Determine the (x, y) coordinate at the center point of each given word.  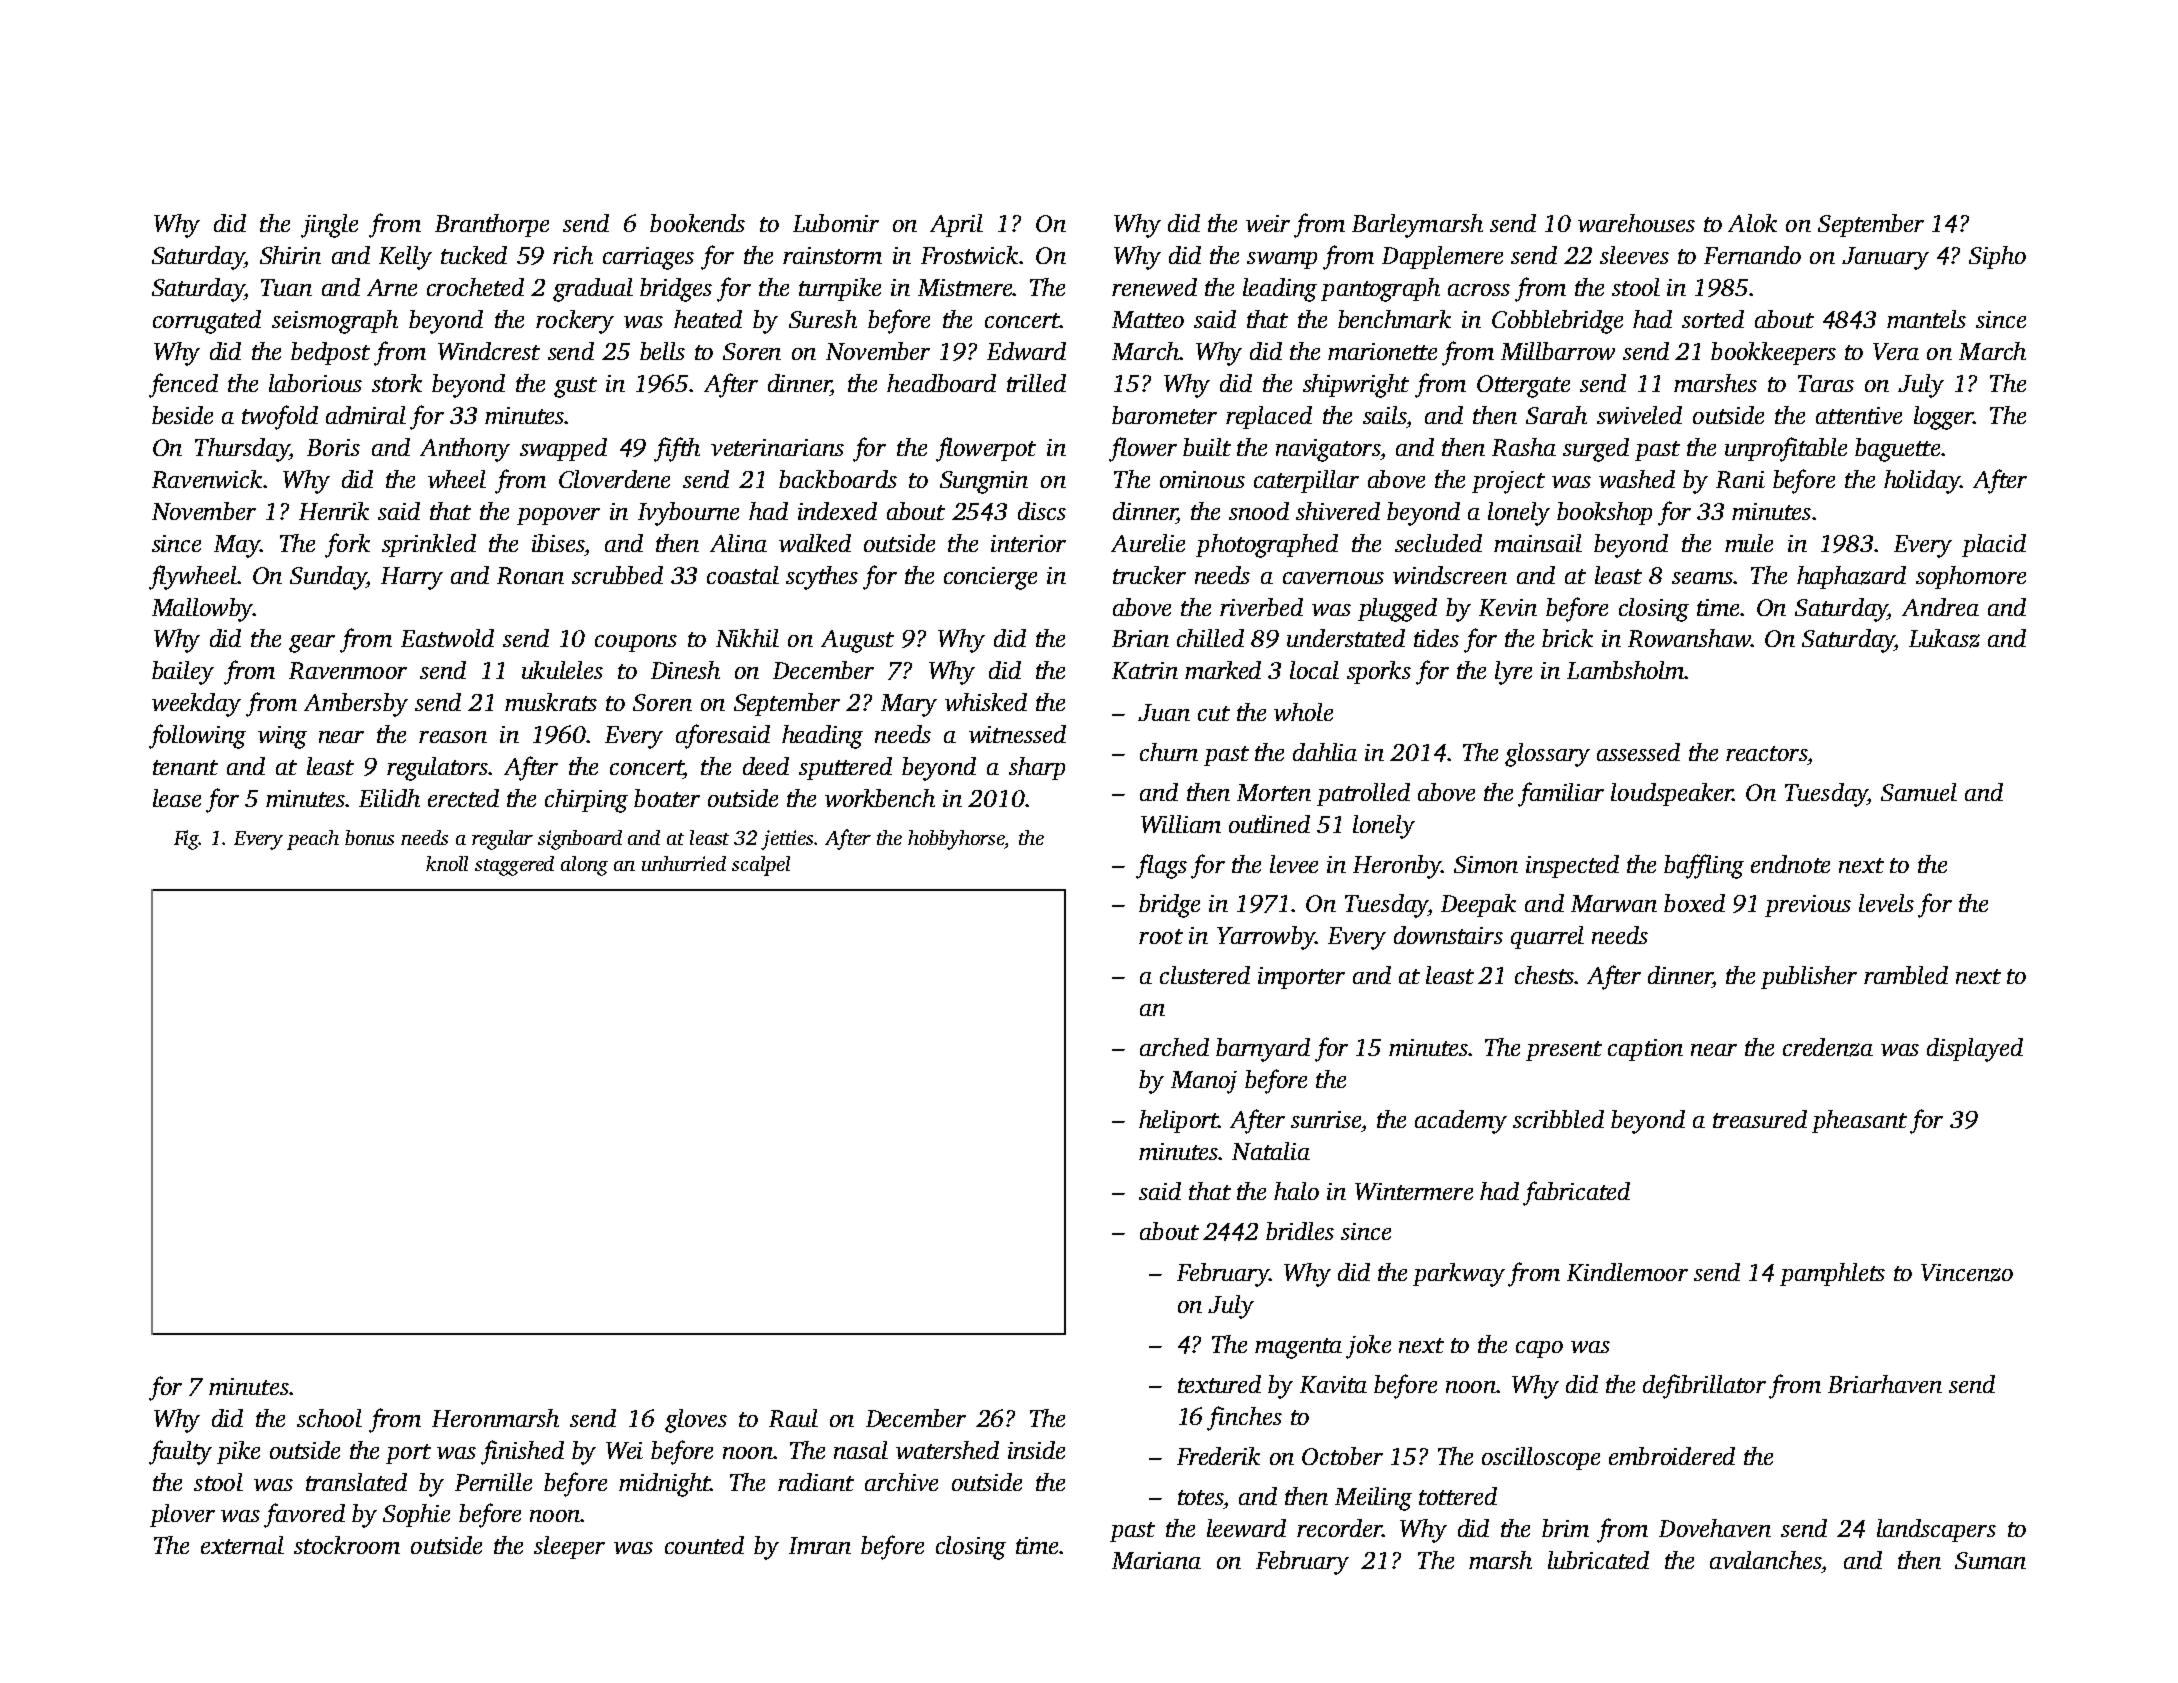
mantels (1926, 319)
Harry (412, 578)
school (329, 1418)
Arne (392, 287)
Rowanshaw (1689, 638)
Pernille (493, 1482)
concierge (990, 578)
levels (1886, 903)
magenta (1298, 1348)
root (1161, 936)
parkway (1459, 1275)
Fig (187, 840)
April (956, 225)
